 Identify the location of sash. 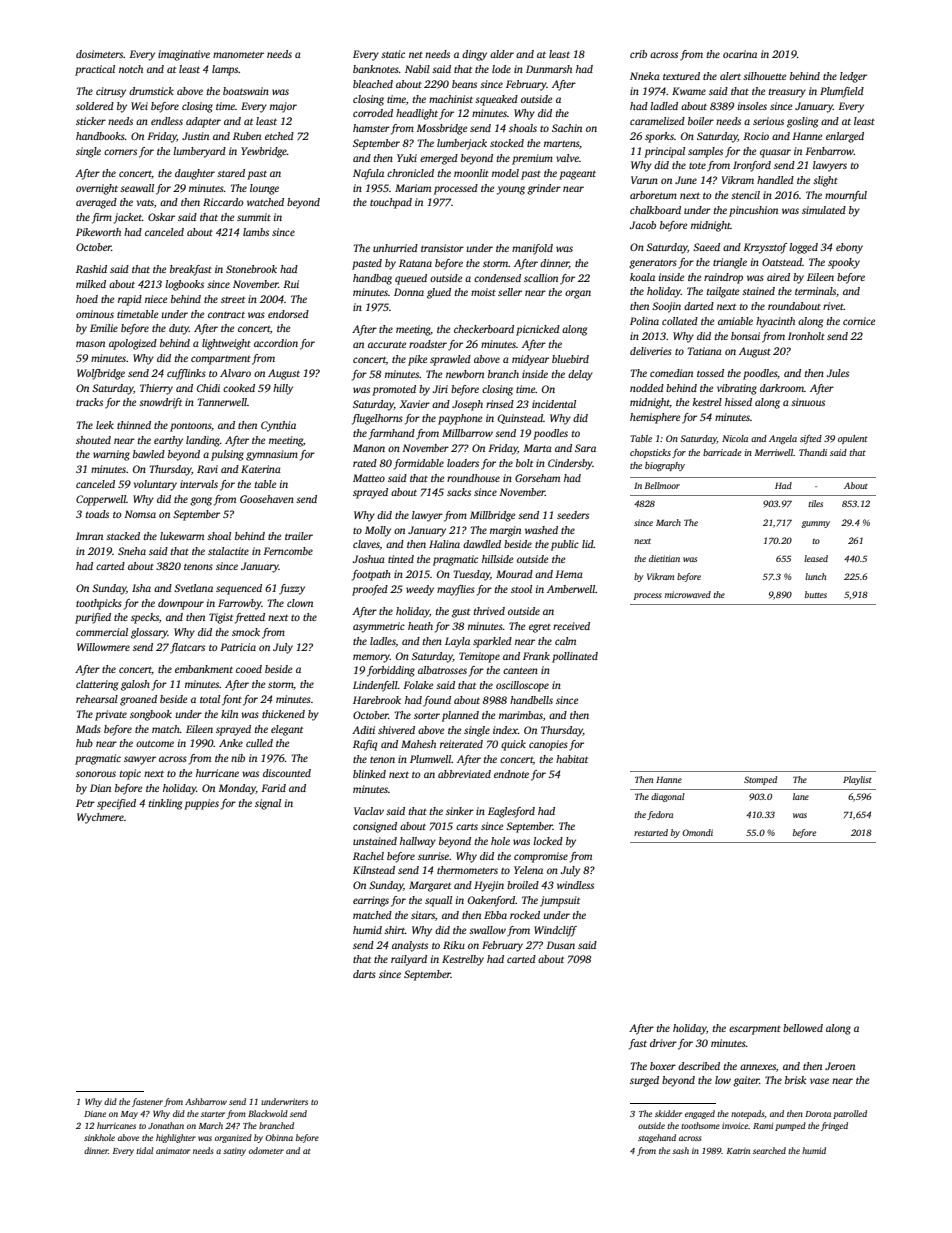
(680, 1150).
